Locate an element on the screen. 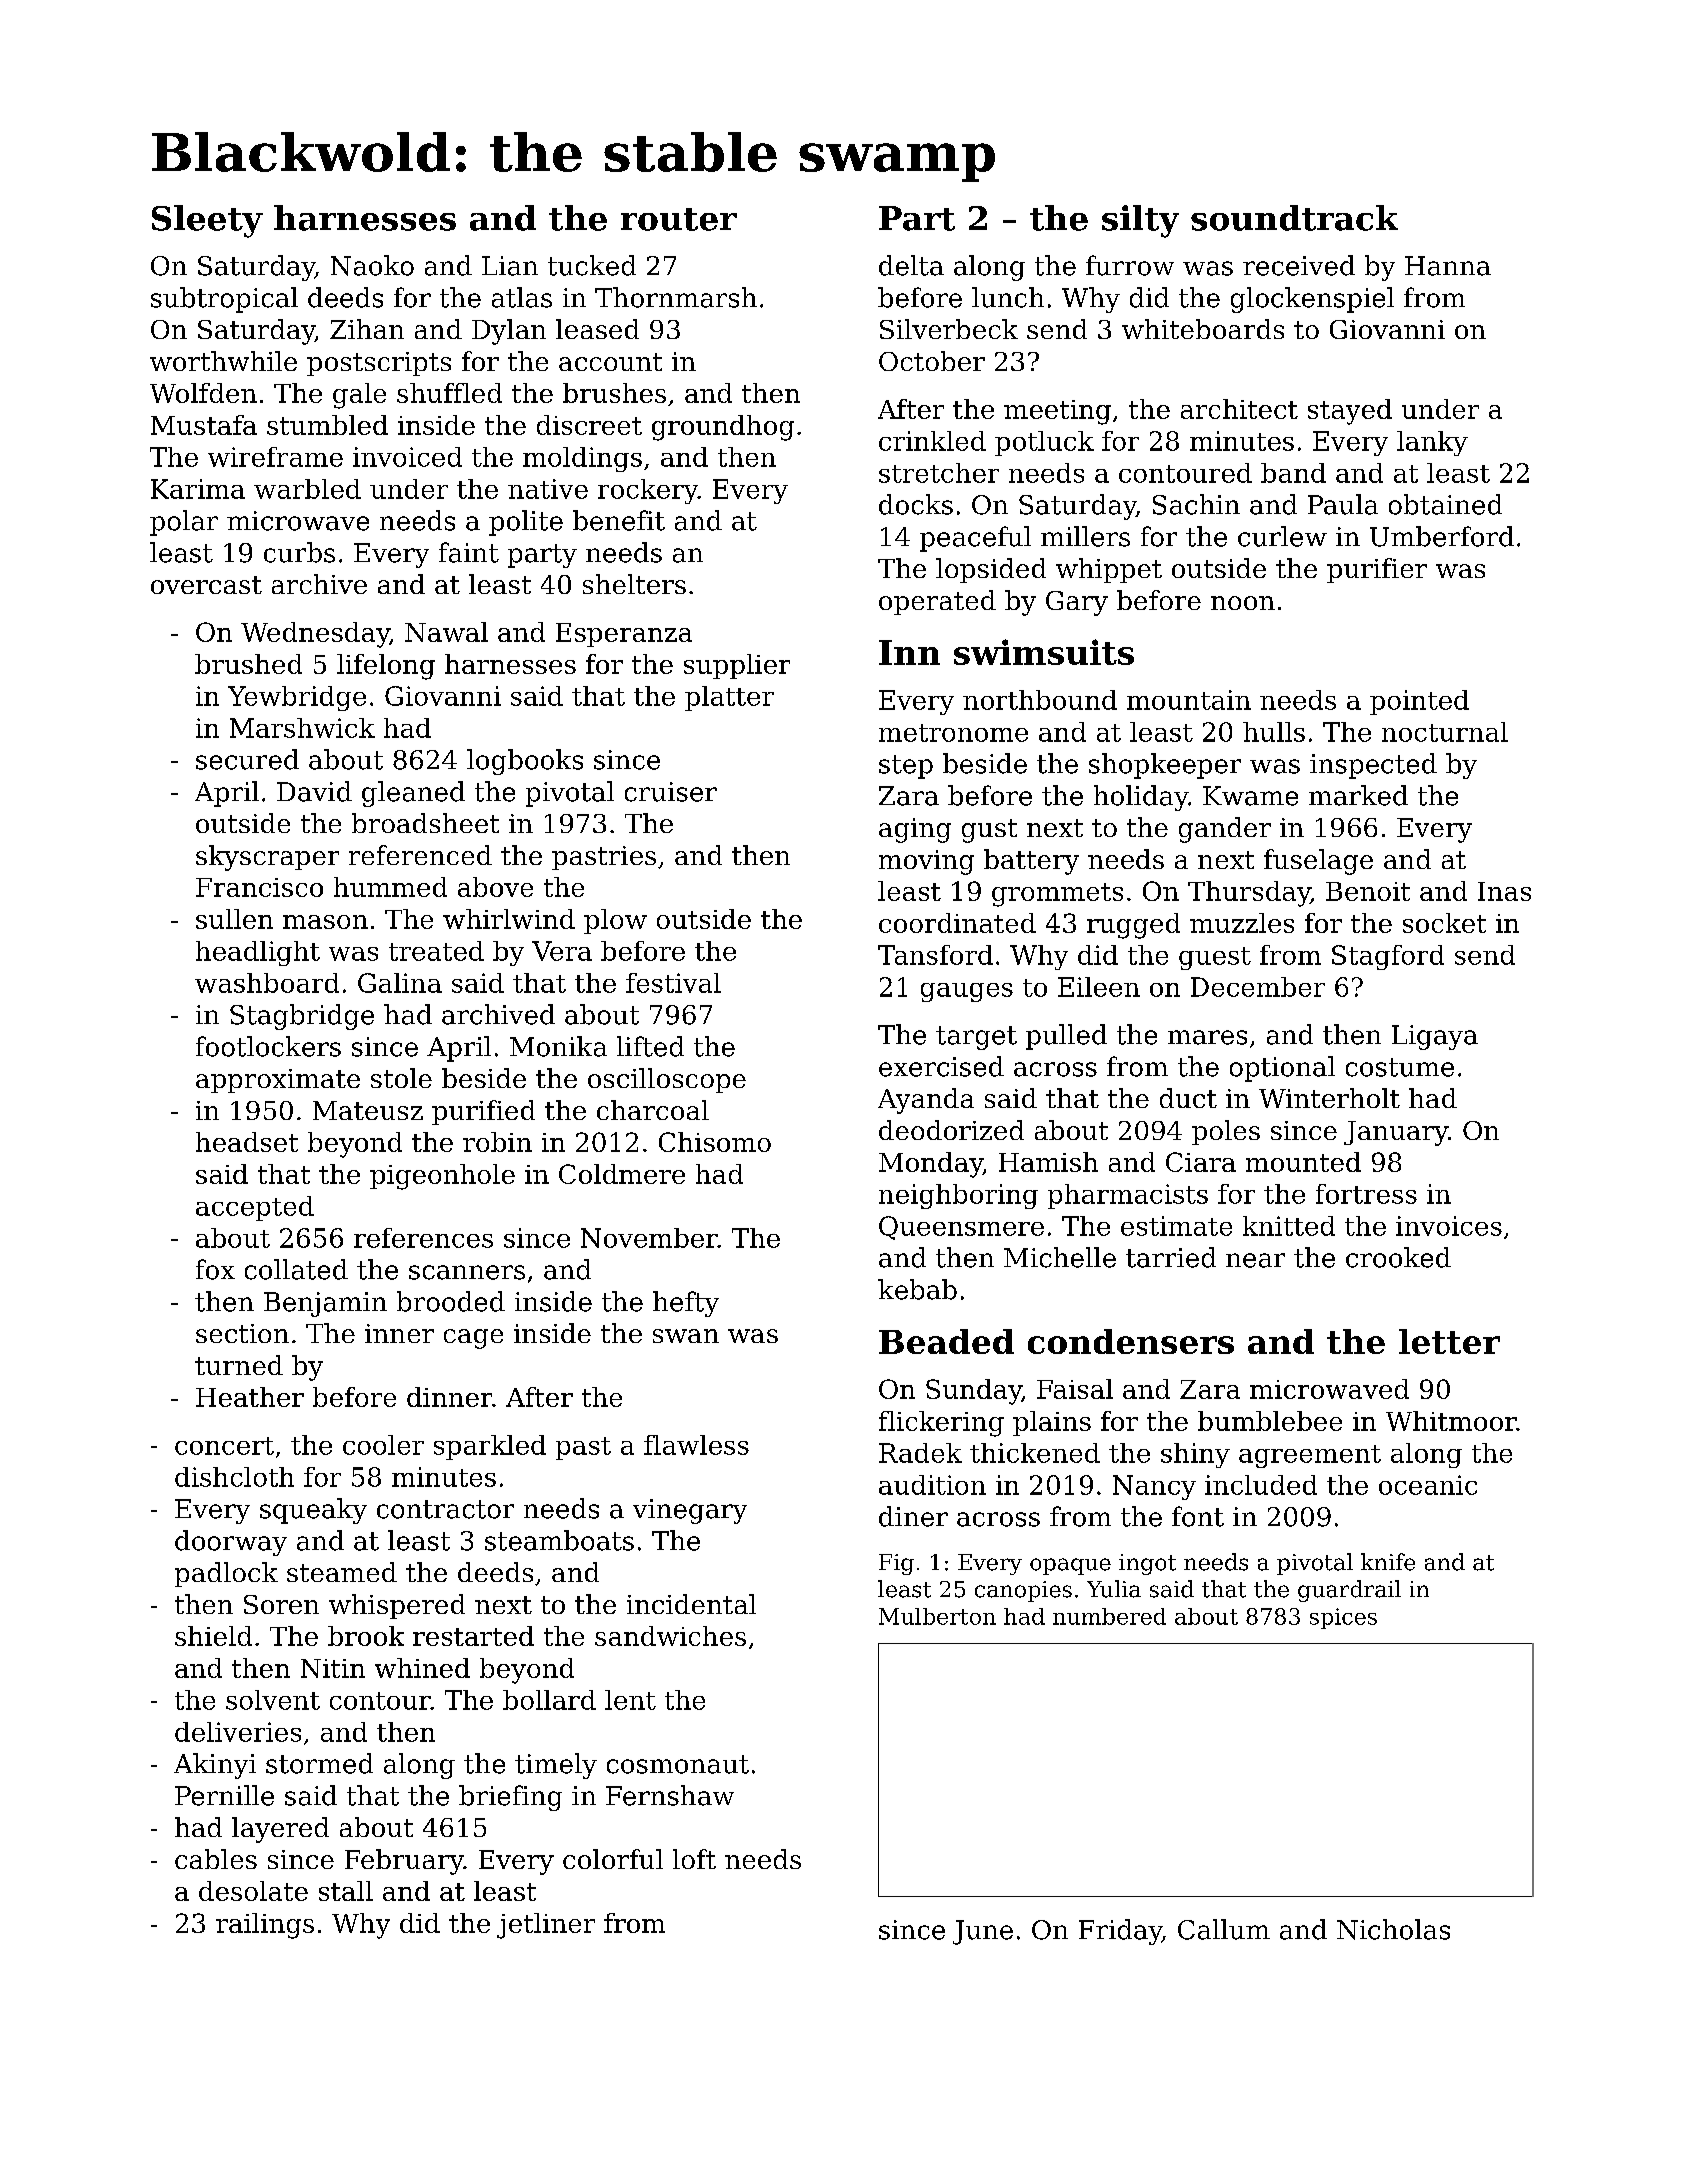  jetliner is located at coordinates (546, 1926).
